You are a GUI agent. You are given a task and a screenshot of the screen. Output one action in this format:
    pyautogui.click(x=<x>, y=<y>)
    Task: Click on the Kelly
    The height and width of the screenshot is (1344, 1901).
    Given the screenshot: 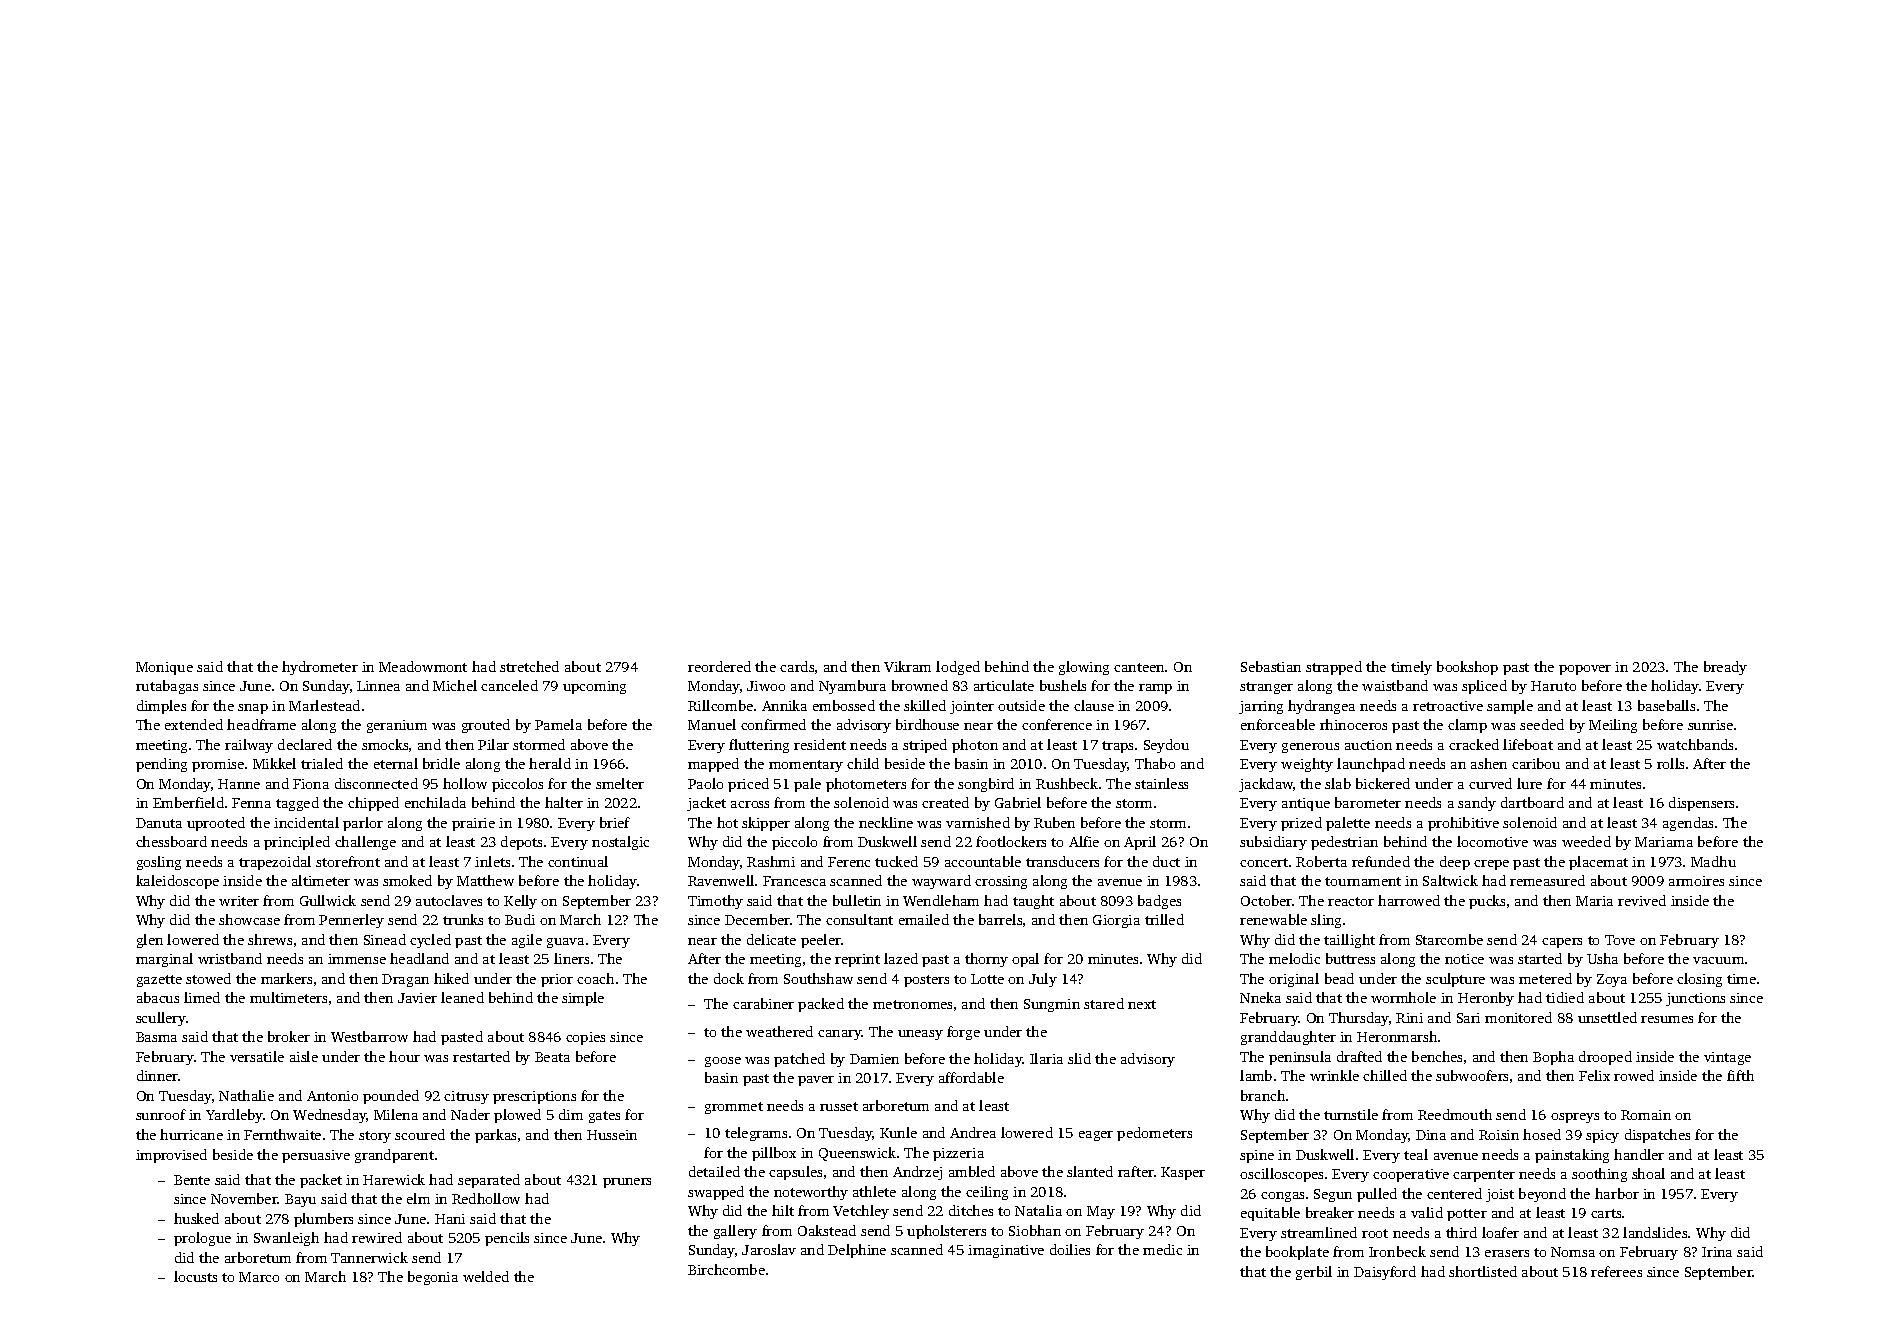 What is the action you would take?
    pyautogui.click(x=520, y=902)
